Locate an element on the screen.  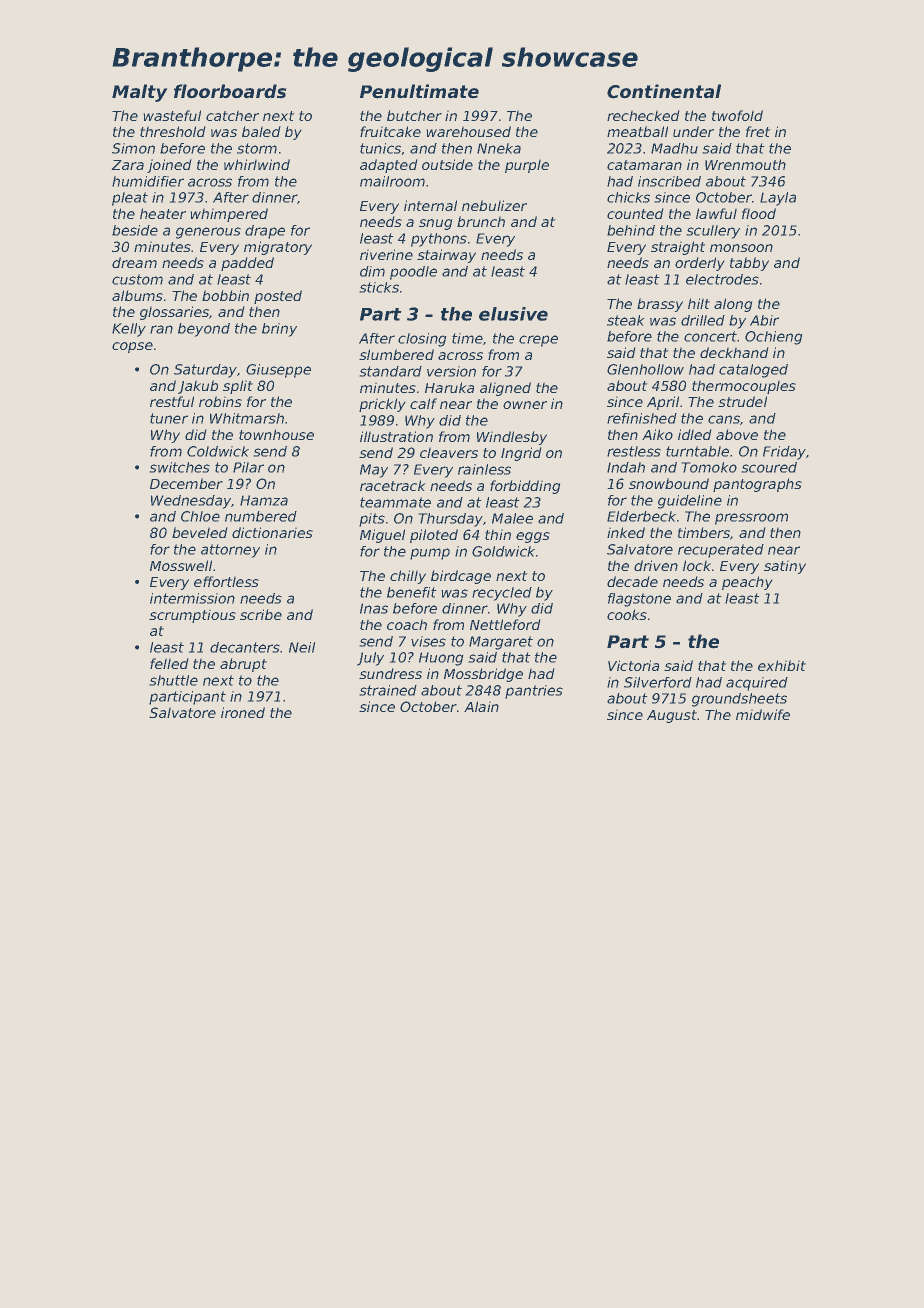
storm is located at coordinates (257, 148).
